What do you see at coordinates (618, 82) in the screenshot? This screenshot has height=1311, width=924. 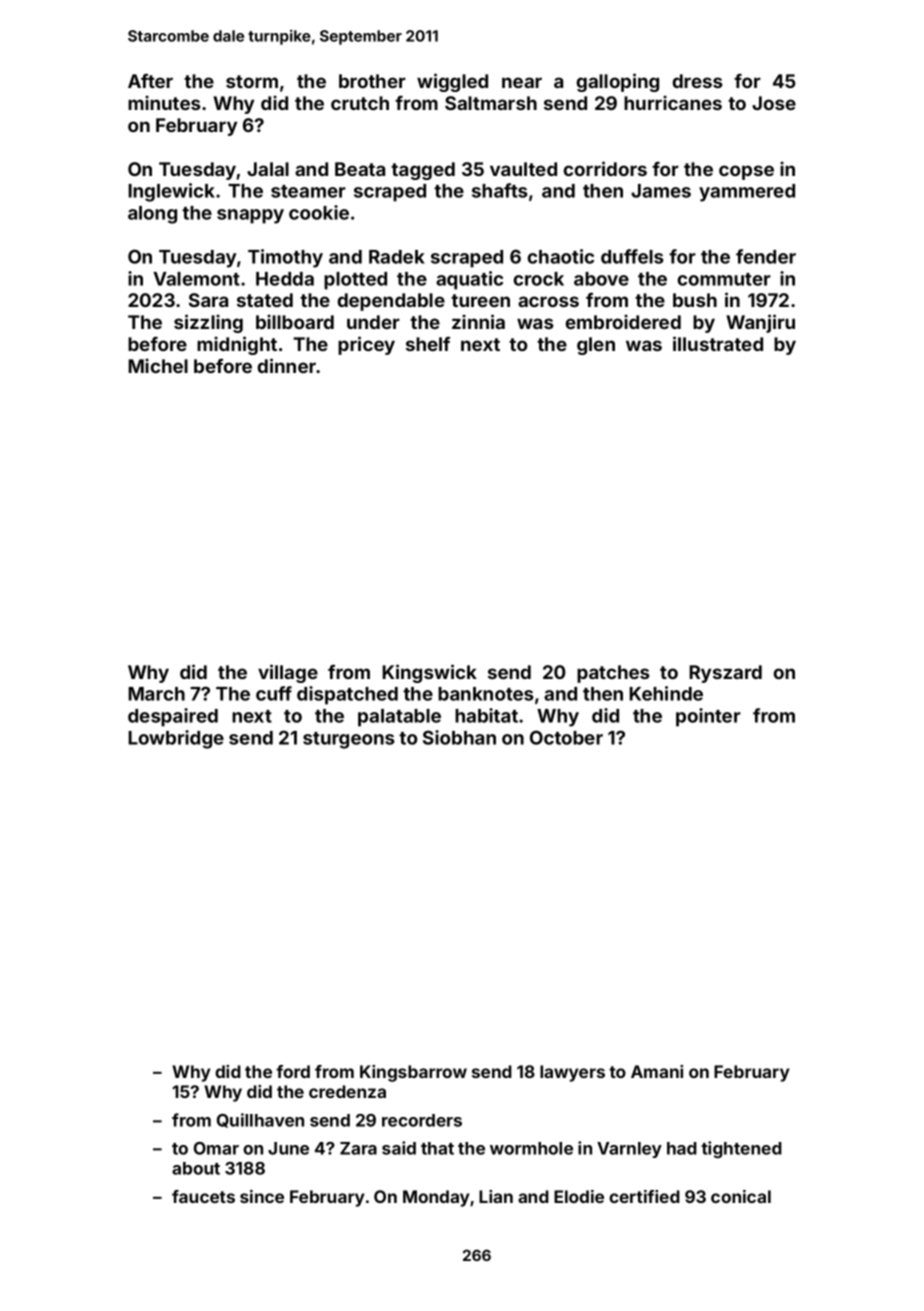 I see `galloping` at bounding box center [618, 82].
